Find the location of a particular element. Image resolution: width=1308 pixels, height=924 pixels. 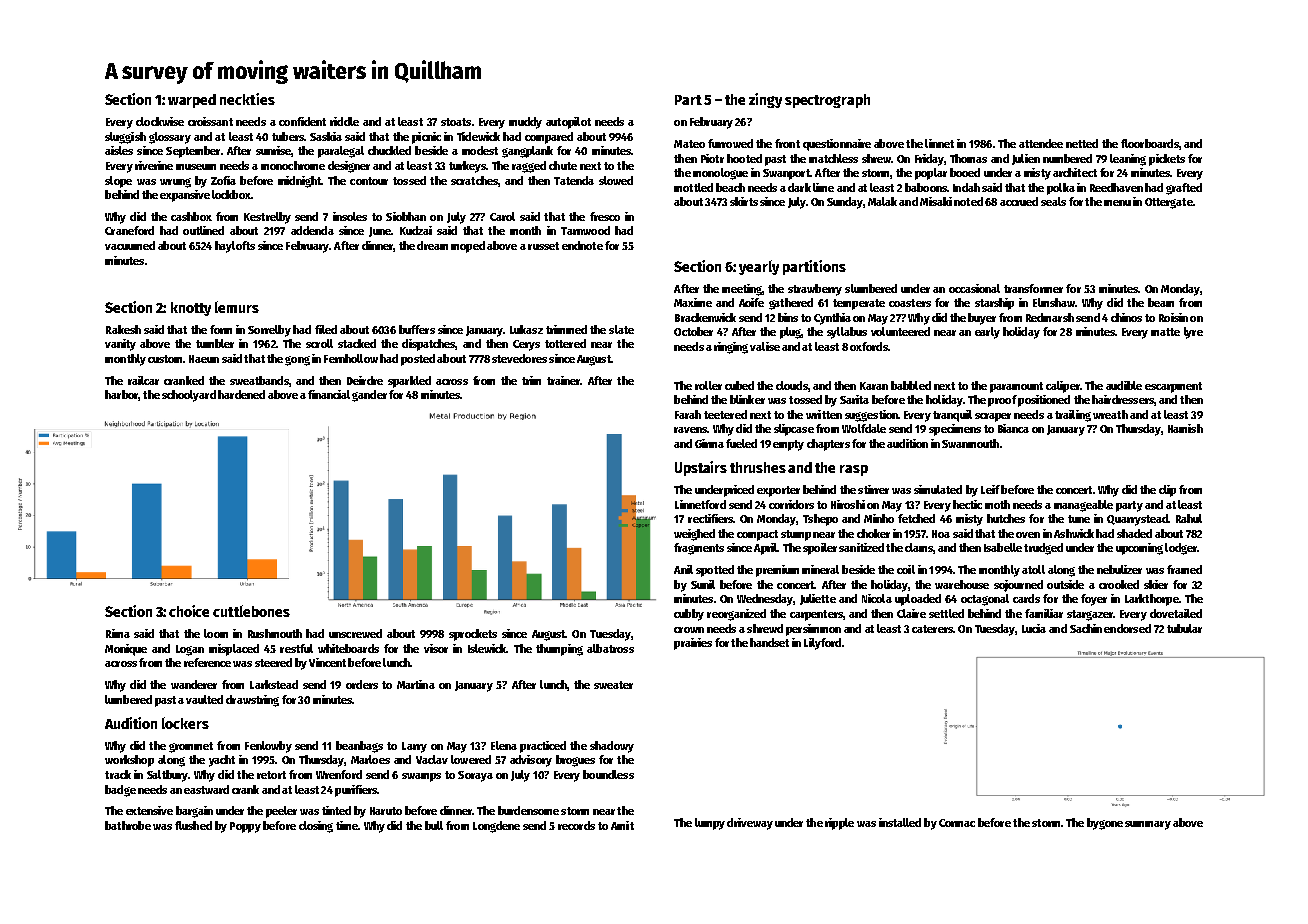

ripple is located at coordinates (839, 824).
